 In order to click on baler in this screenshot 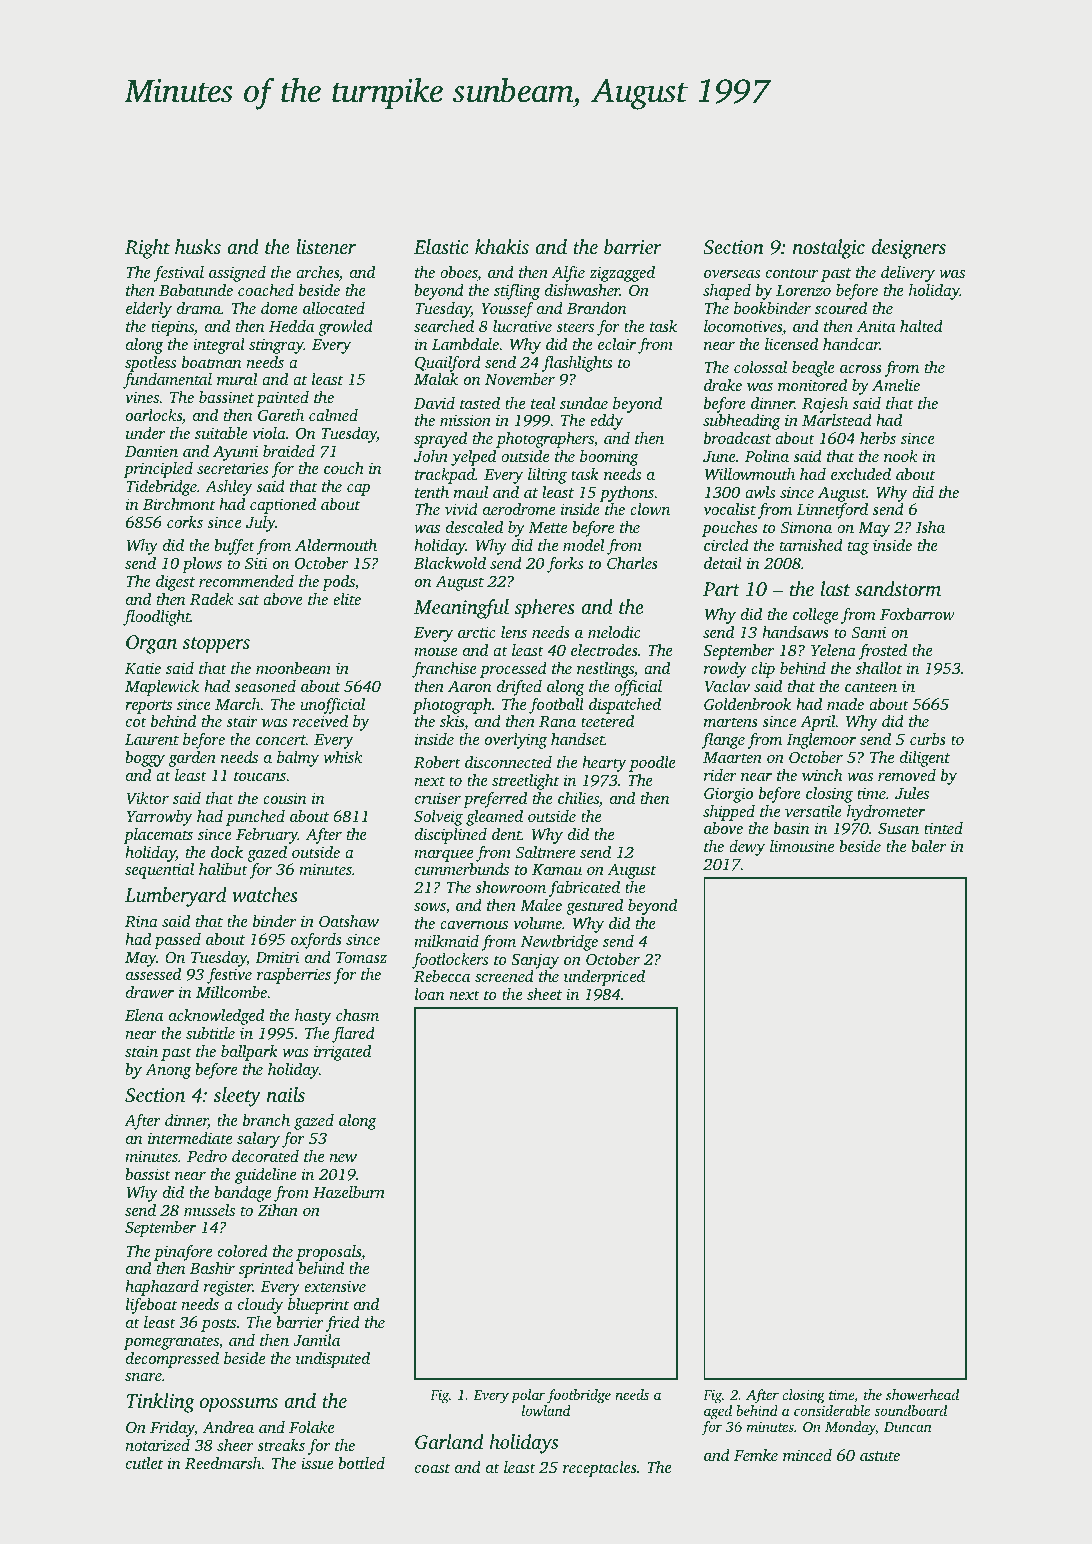, I will do `click(928, 846)`.
